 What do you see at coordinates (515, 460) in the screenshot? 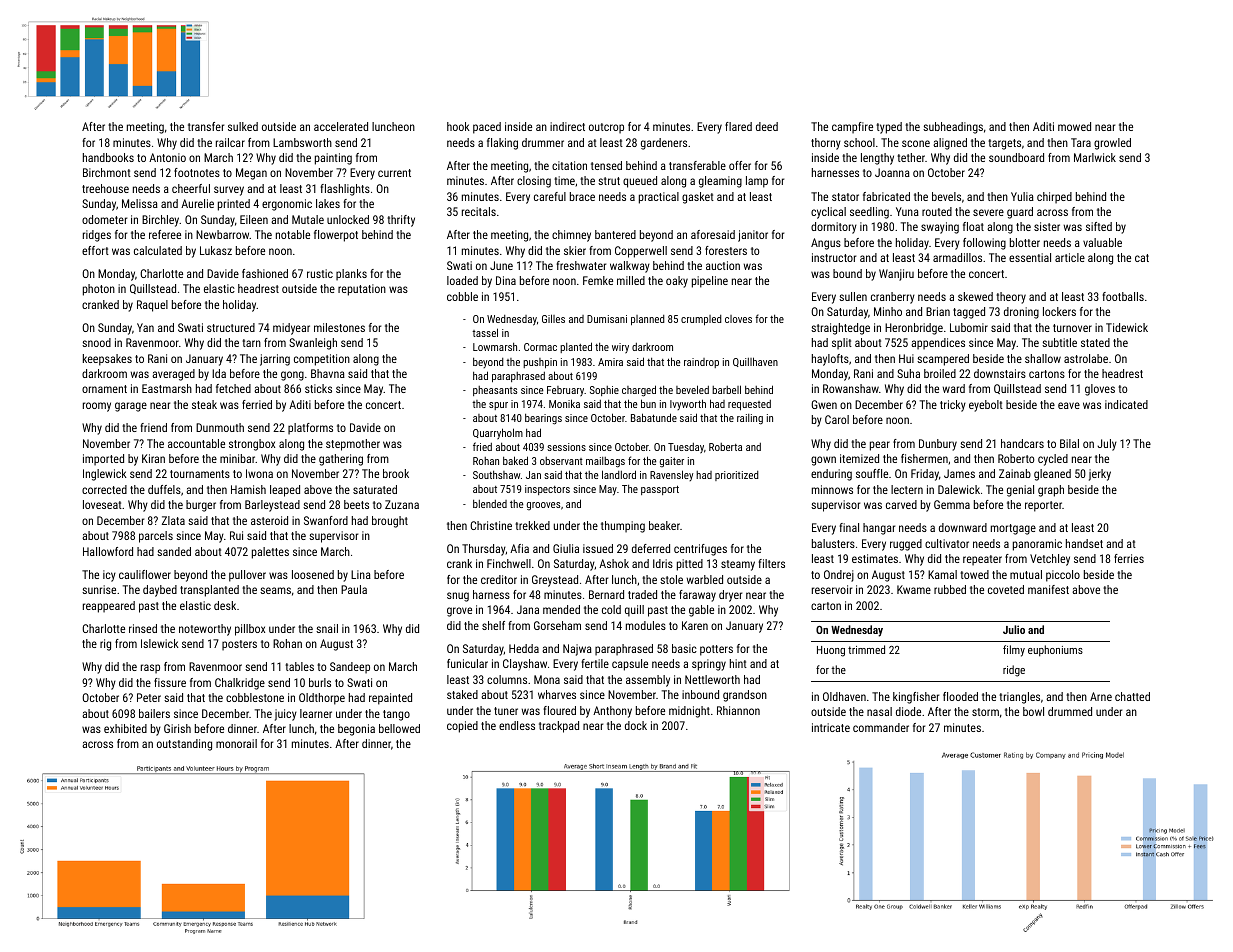
I see `baked` at bounding box center [515, 460].
